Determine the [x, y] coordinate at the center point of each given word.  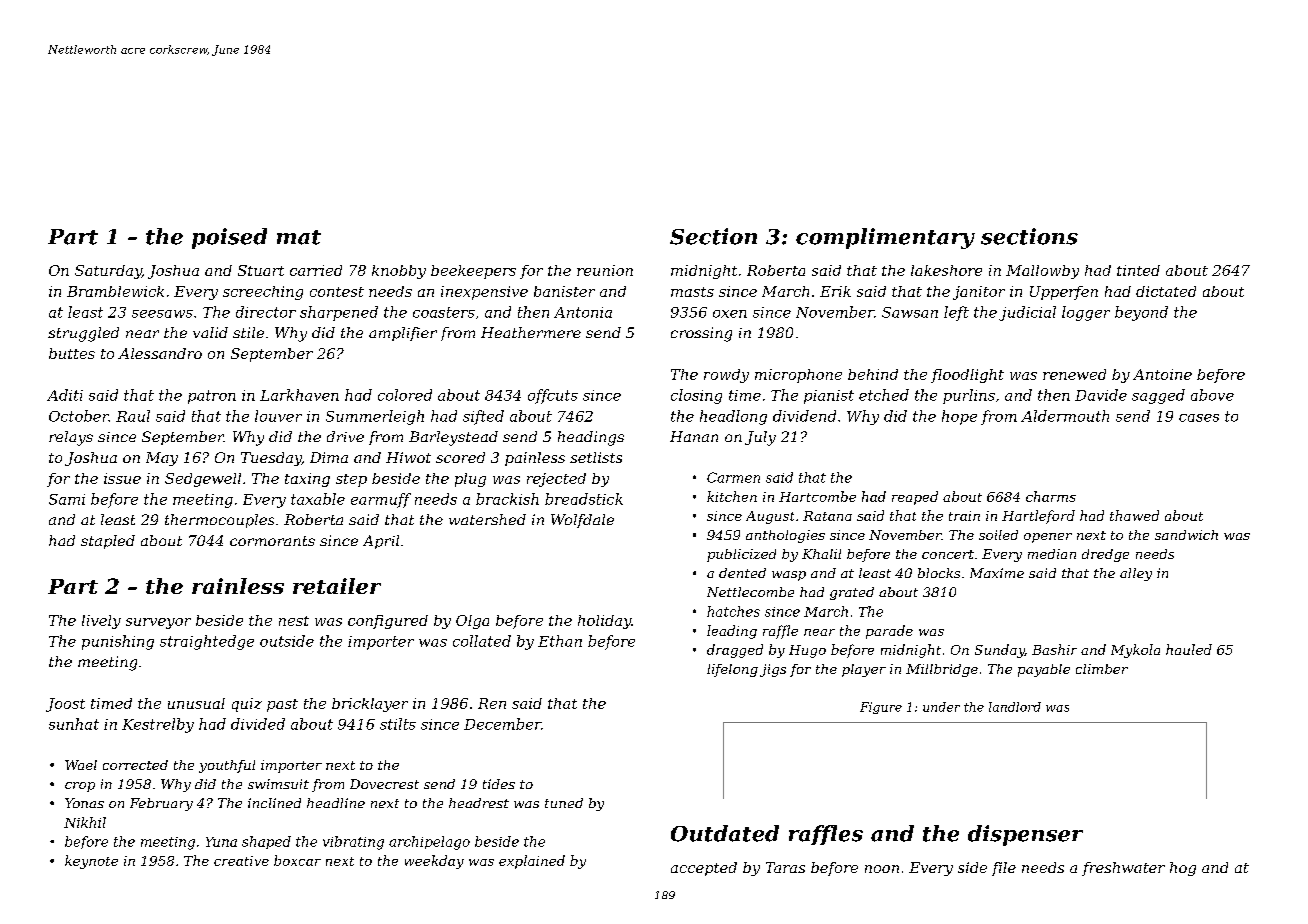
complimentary [885, 238]
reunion [605, 270]
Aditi [65, 395]
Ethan [560, 641]
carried [316, 270]
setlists [596, 457]
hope [959, 417]
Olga [472, 622]
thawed [1134, 515]
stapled [108, 542]
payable [1044, 670]
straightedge [207, 642]
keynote [91, 862]
